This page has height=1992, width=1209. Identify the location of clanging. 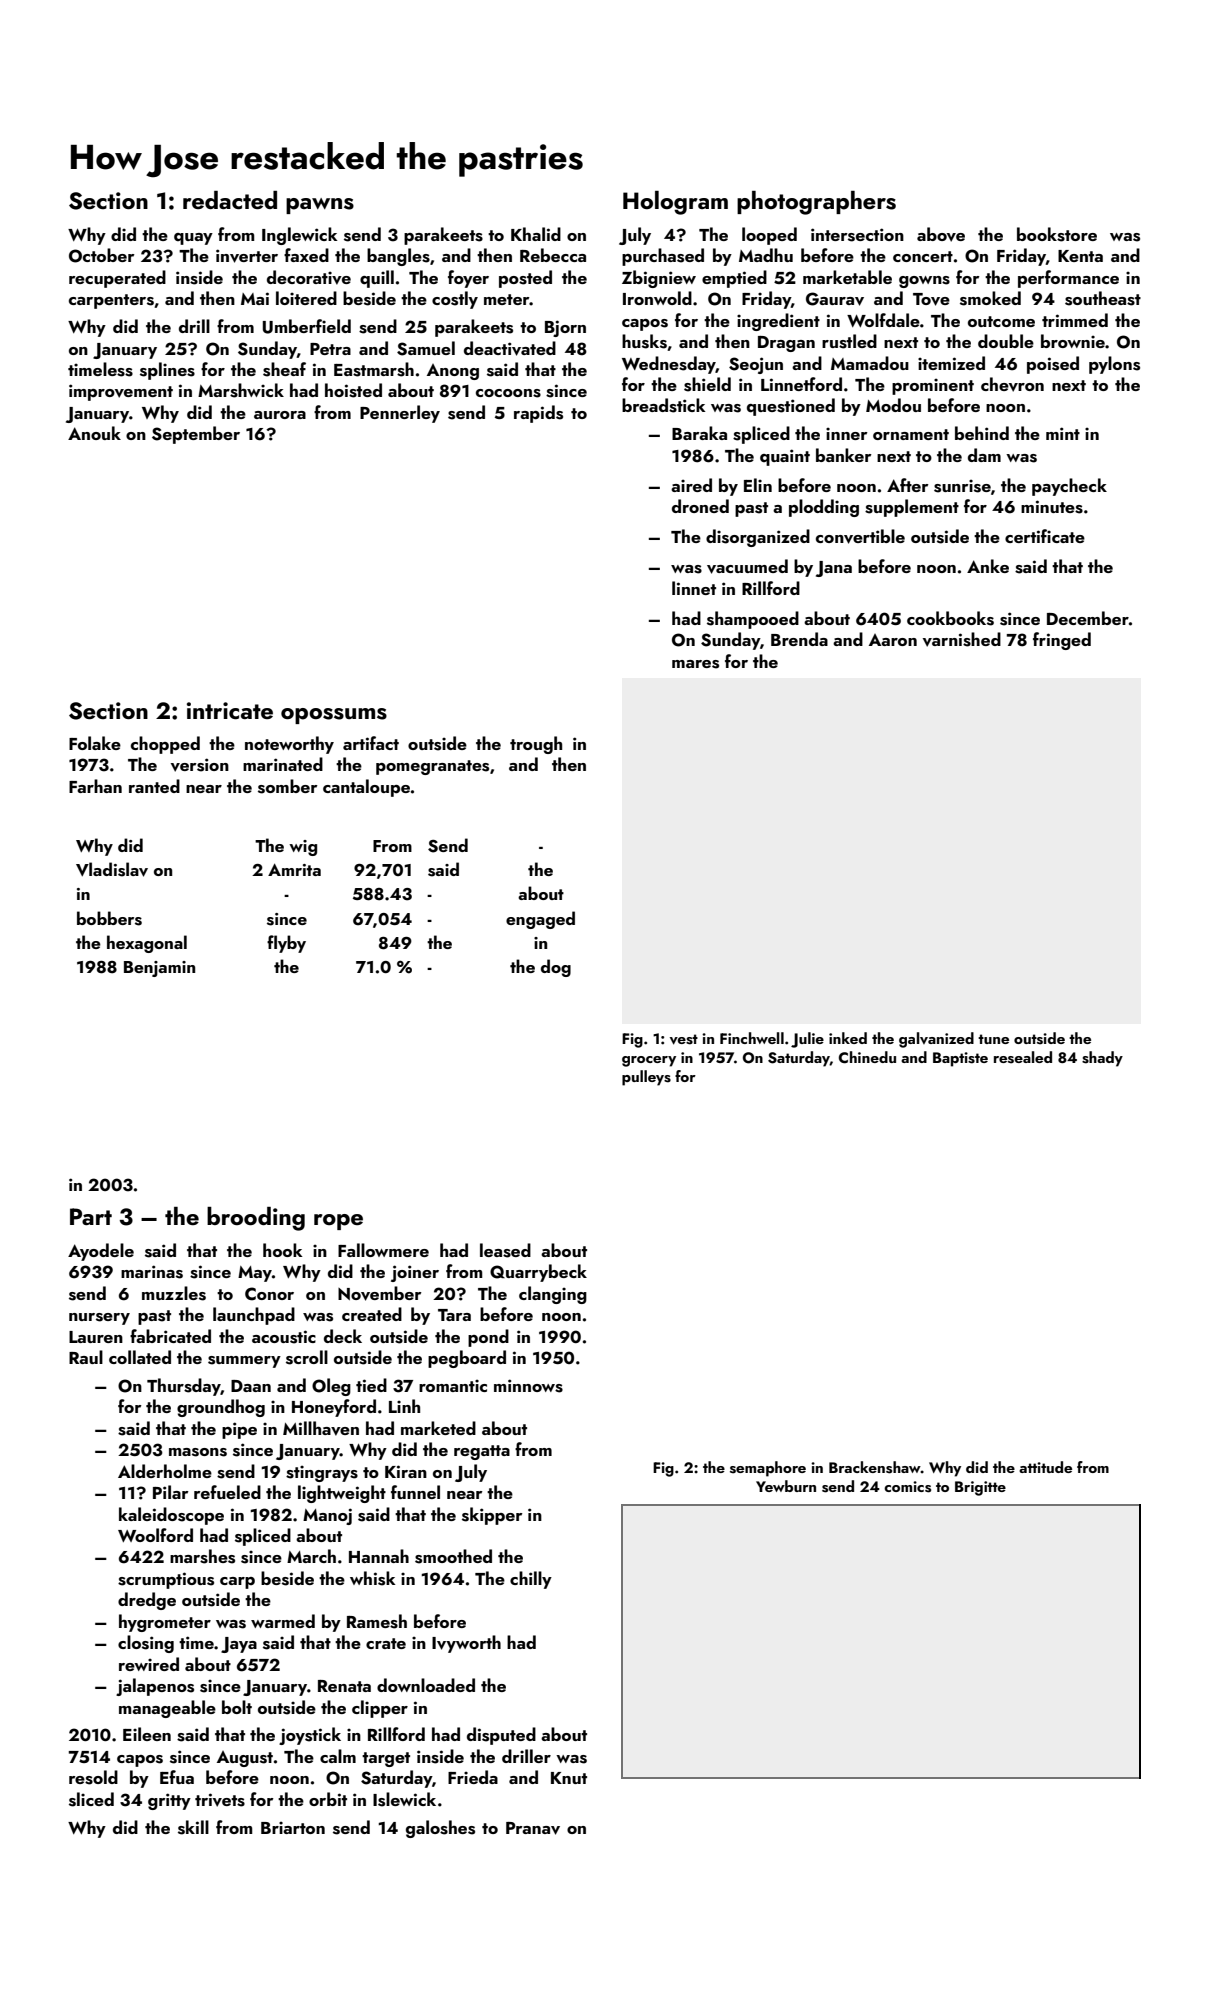
(553, 1295).
